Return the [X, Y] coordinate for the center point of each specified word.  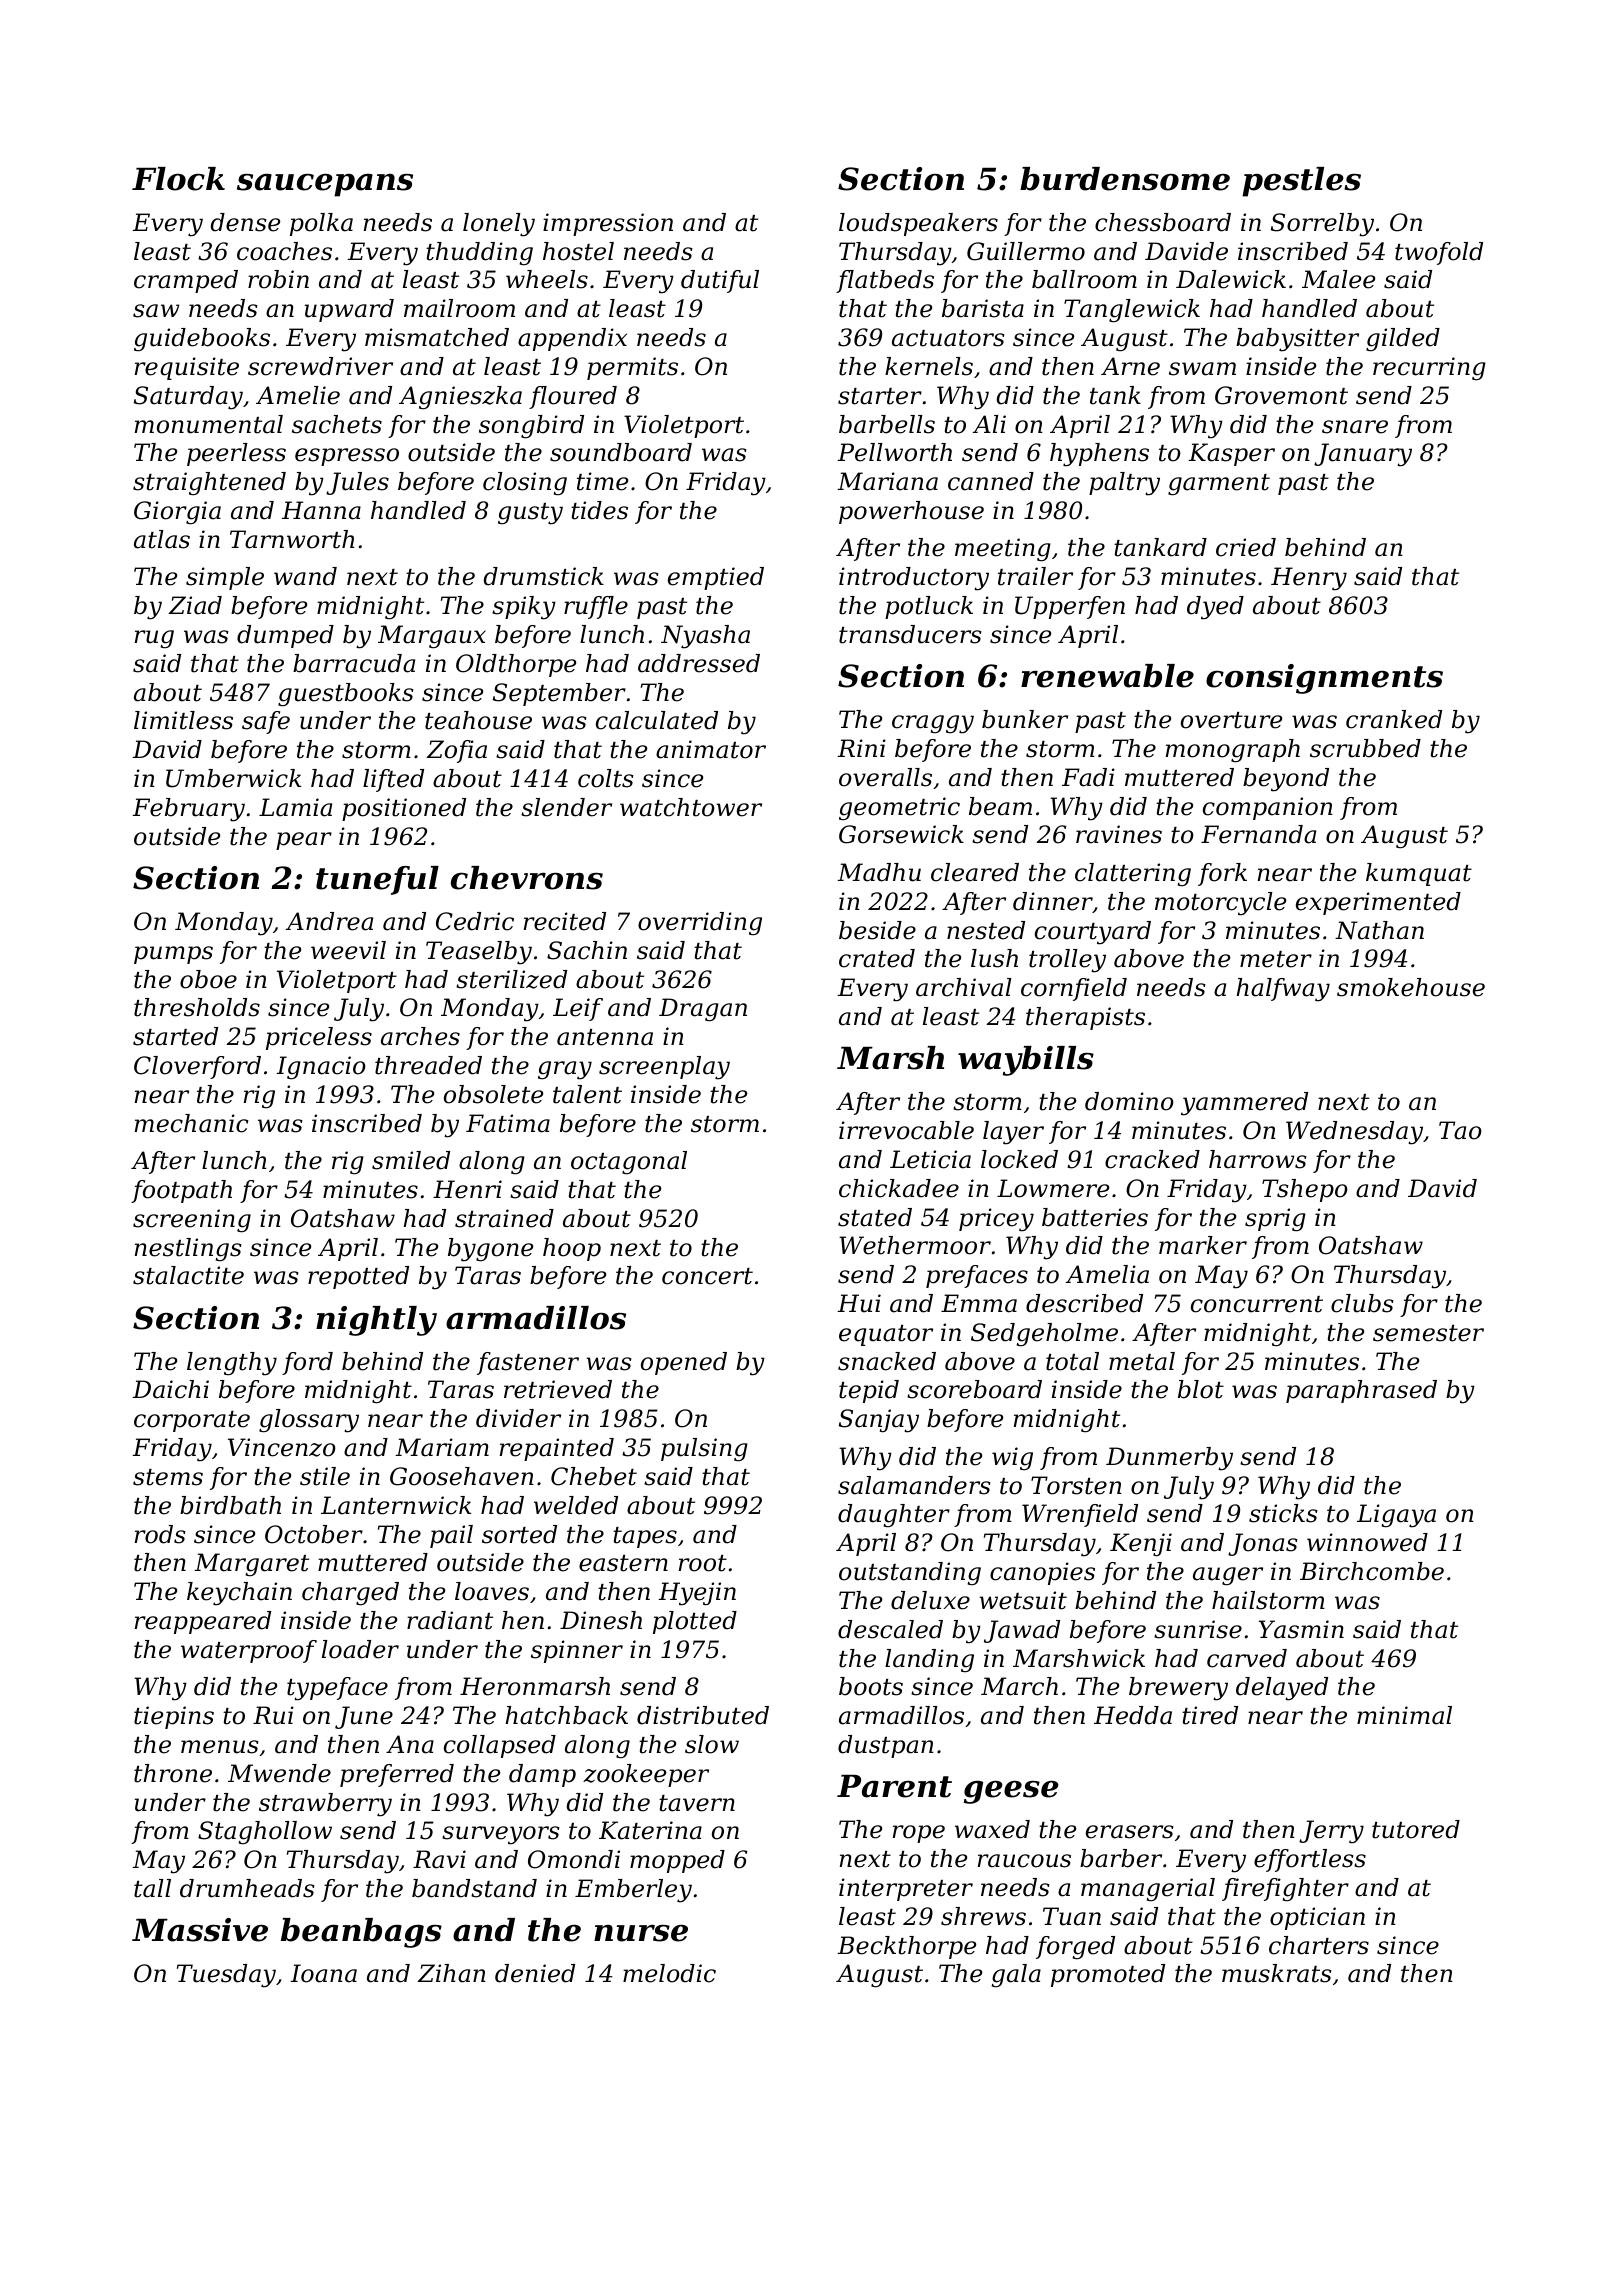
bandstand [474, 1888]
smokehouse [1411, 987]
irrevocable [906, 1130]
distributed [703, 1715]
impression [608, 224]
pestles [1301, 182]
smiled [411, 1160]
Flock [178, 179]
